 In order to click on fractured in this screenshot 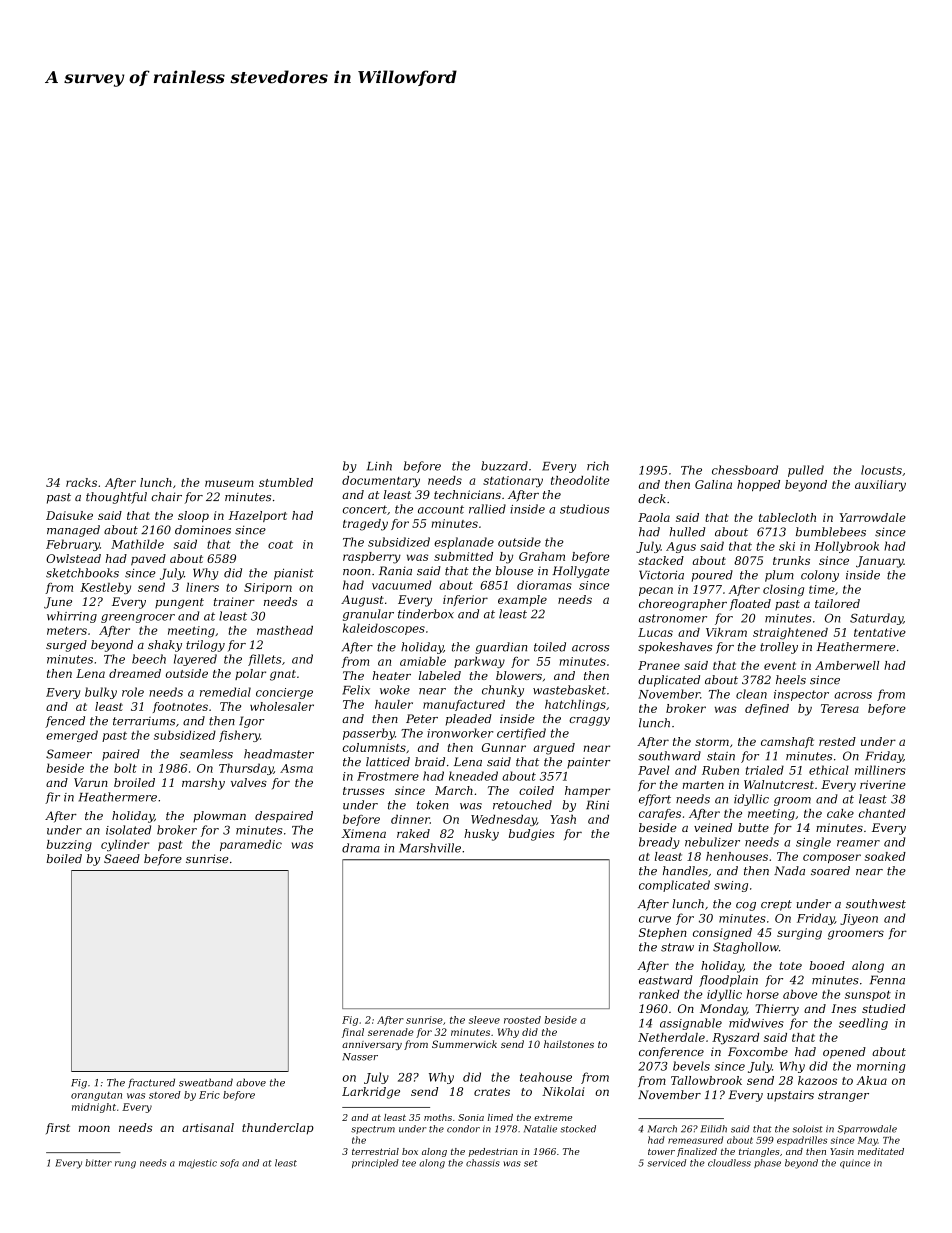, I will do `click(151, 1083)`.
